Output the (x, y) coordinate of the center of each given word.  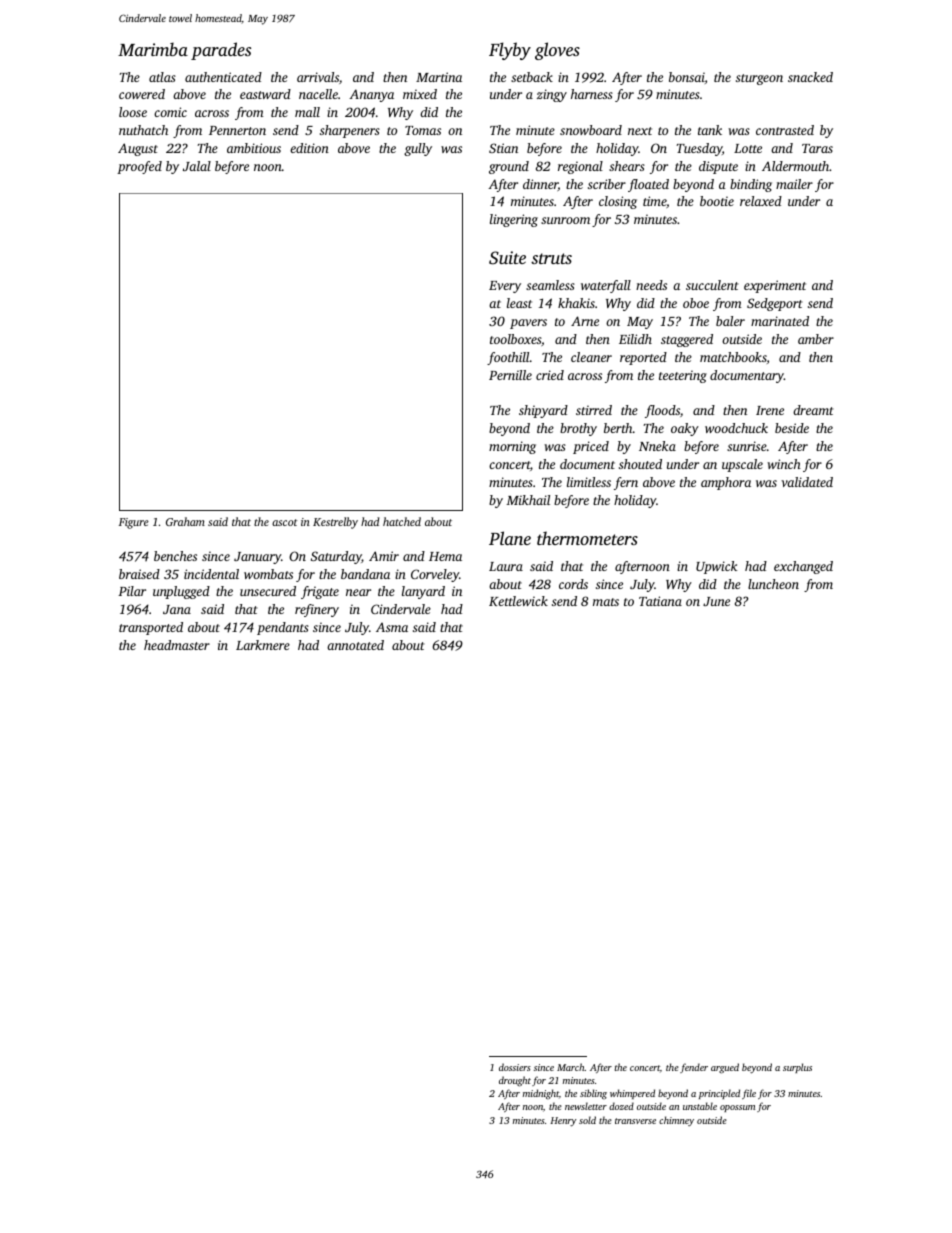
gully (418, 149)
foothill (508, 358)
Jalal (197, 166)
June (716, 601)
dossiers (515, 1067)
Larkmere (263, 645)
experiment (775, 286)
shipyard (543, 411)
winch (784, 464)
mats (606, 602)
